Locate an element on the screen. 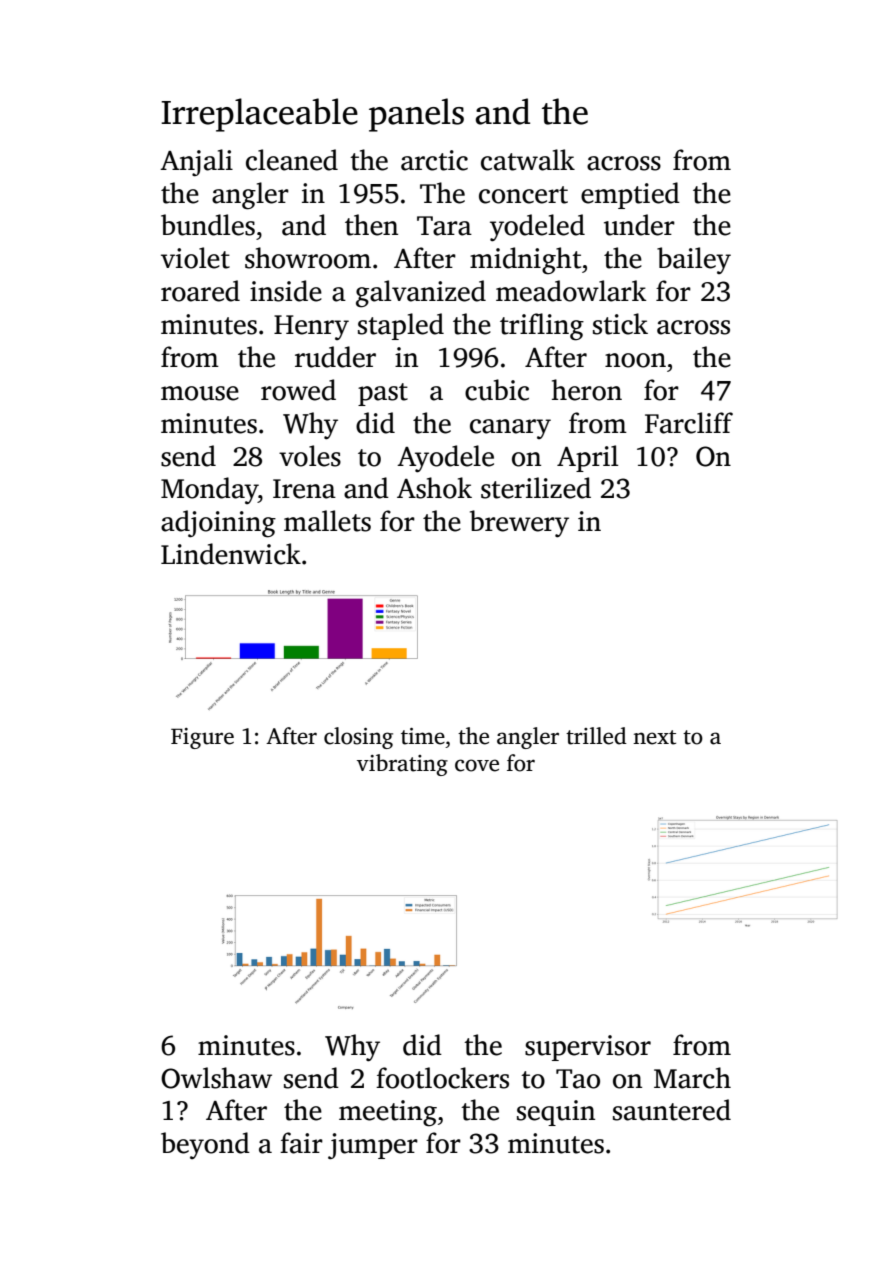  catwalk is located at coordinates (528, 160).
